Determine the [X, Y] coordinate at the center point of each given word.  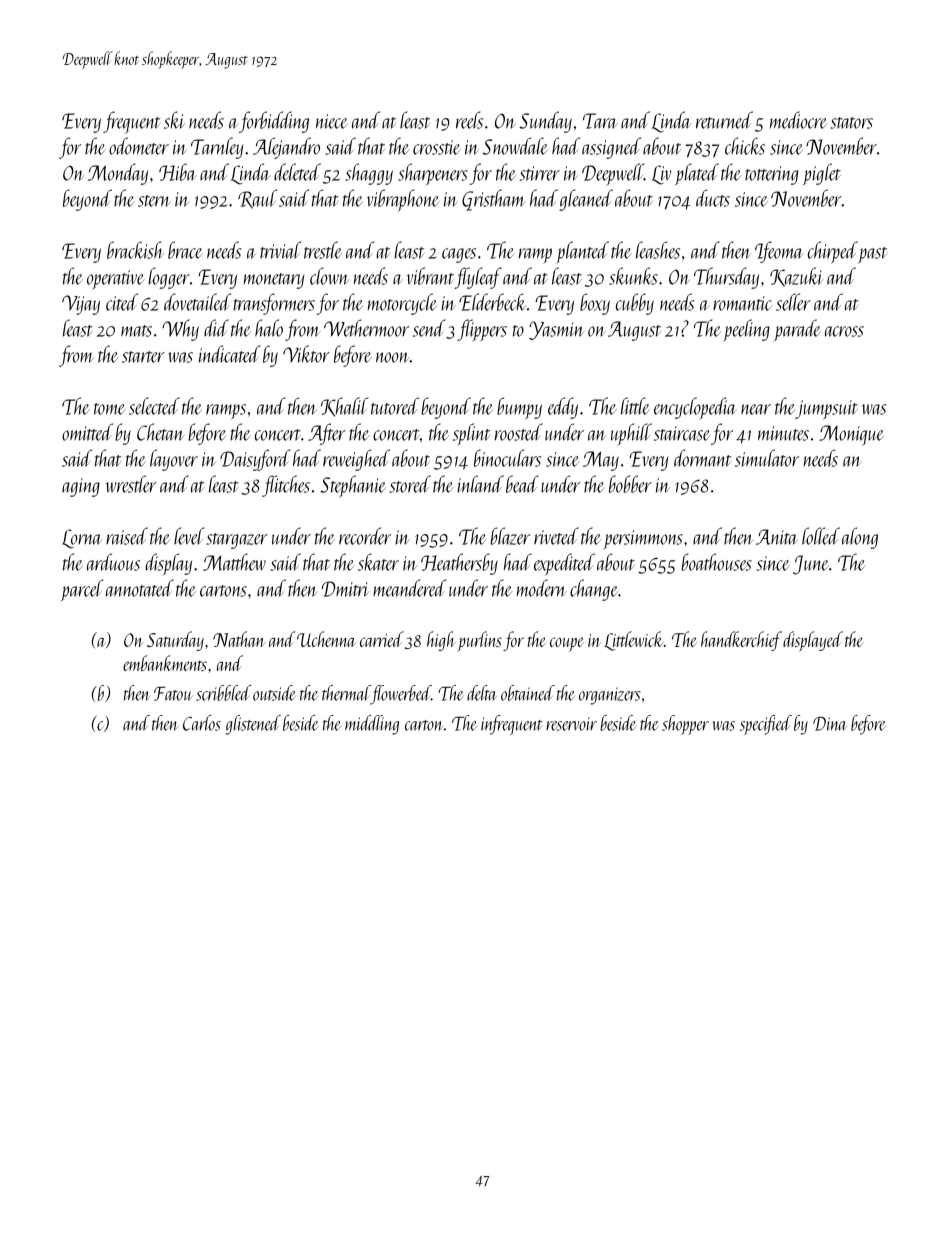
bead [522, 484]
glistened [253, 725]
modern [542, 588]
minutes [783, 433]
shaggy [369, 174]
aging [81, 487]
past [872, 255]
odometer [139, 146]
